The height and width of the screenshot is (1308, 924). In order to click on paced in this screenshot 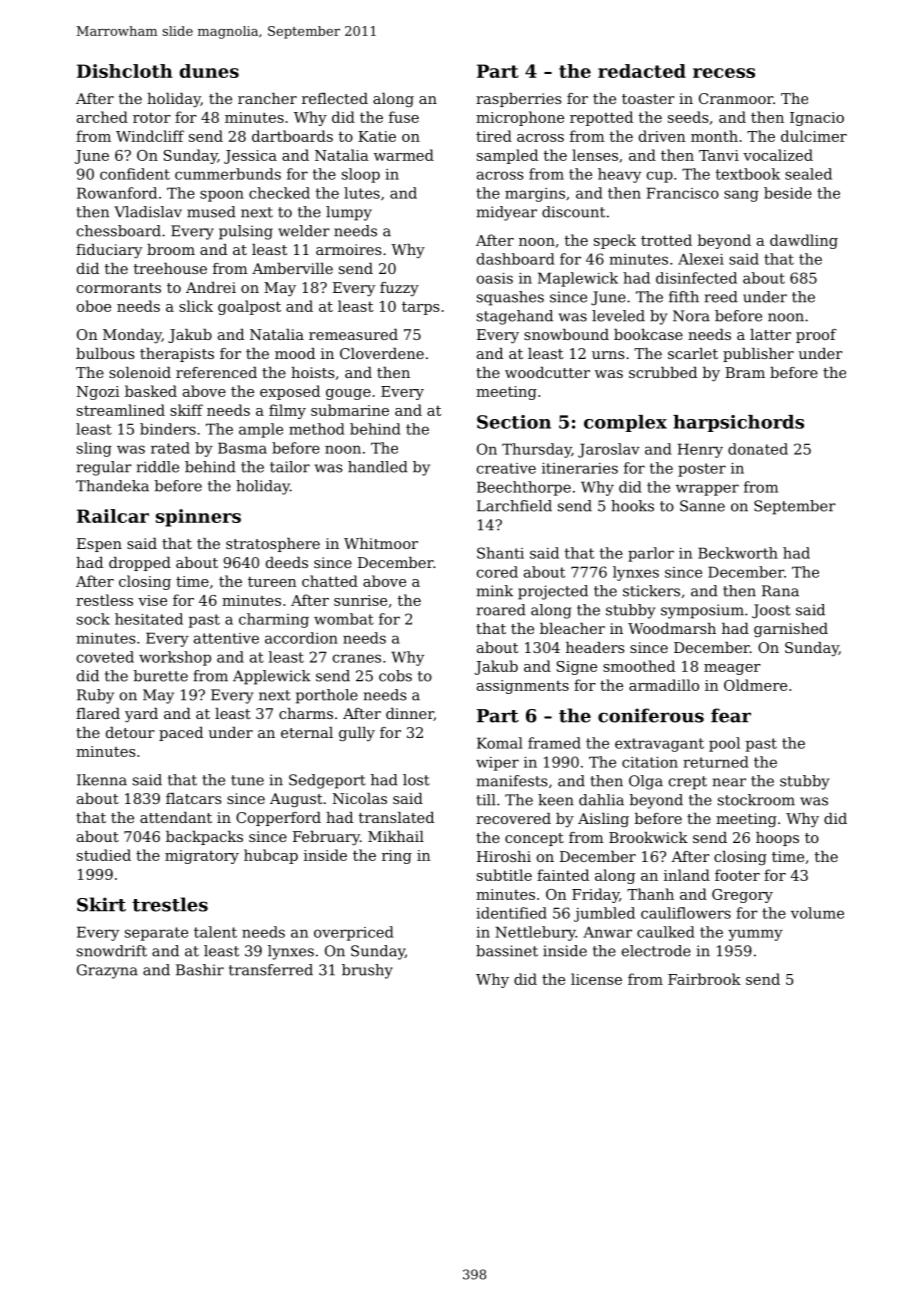, I will do `click(181, 734)`.
